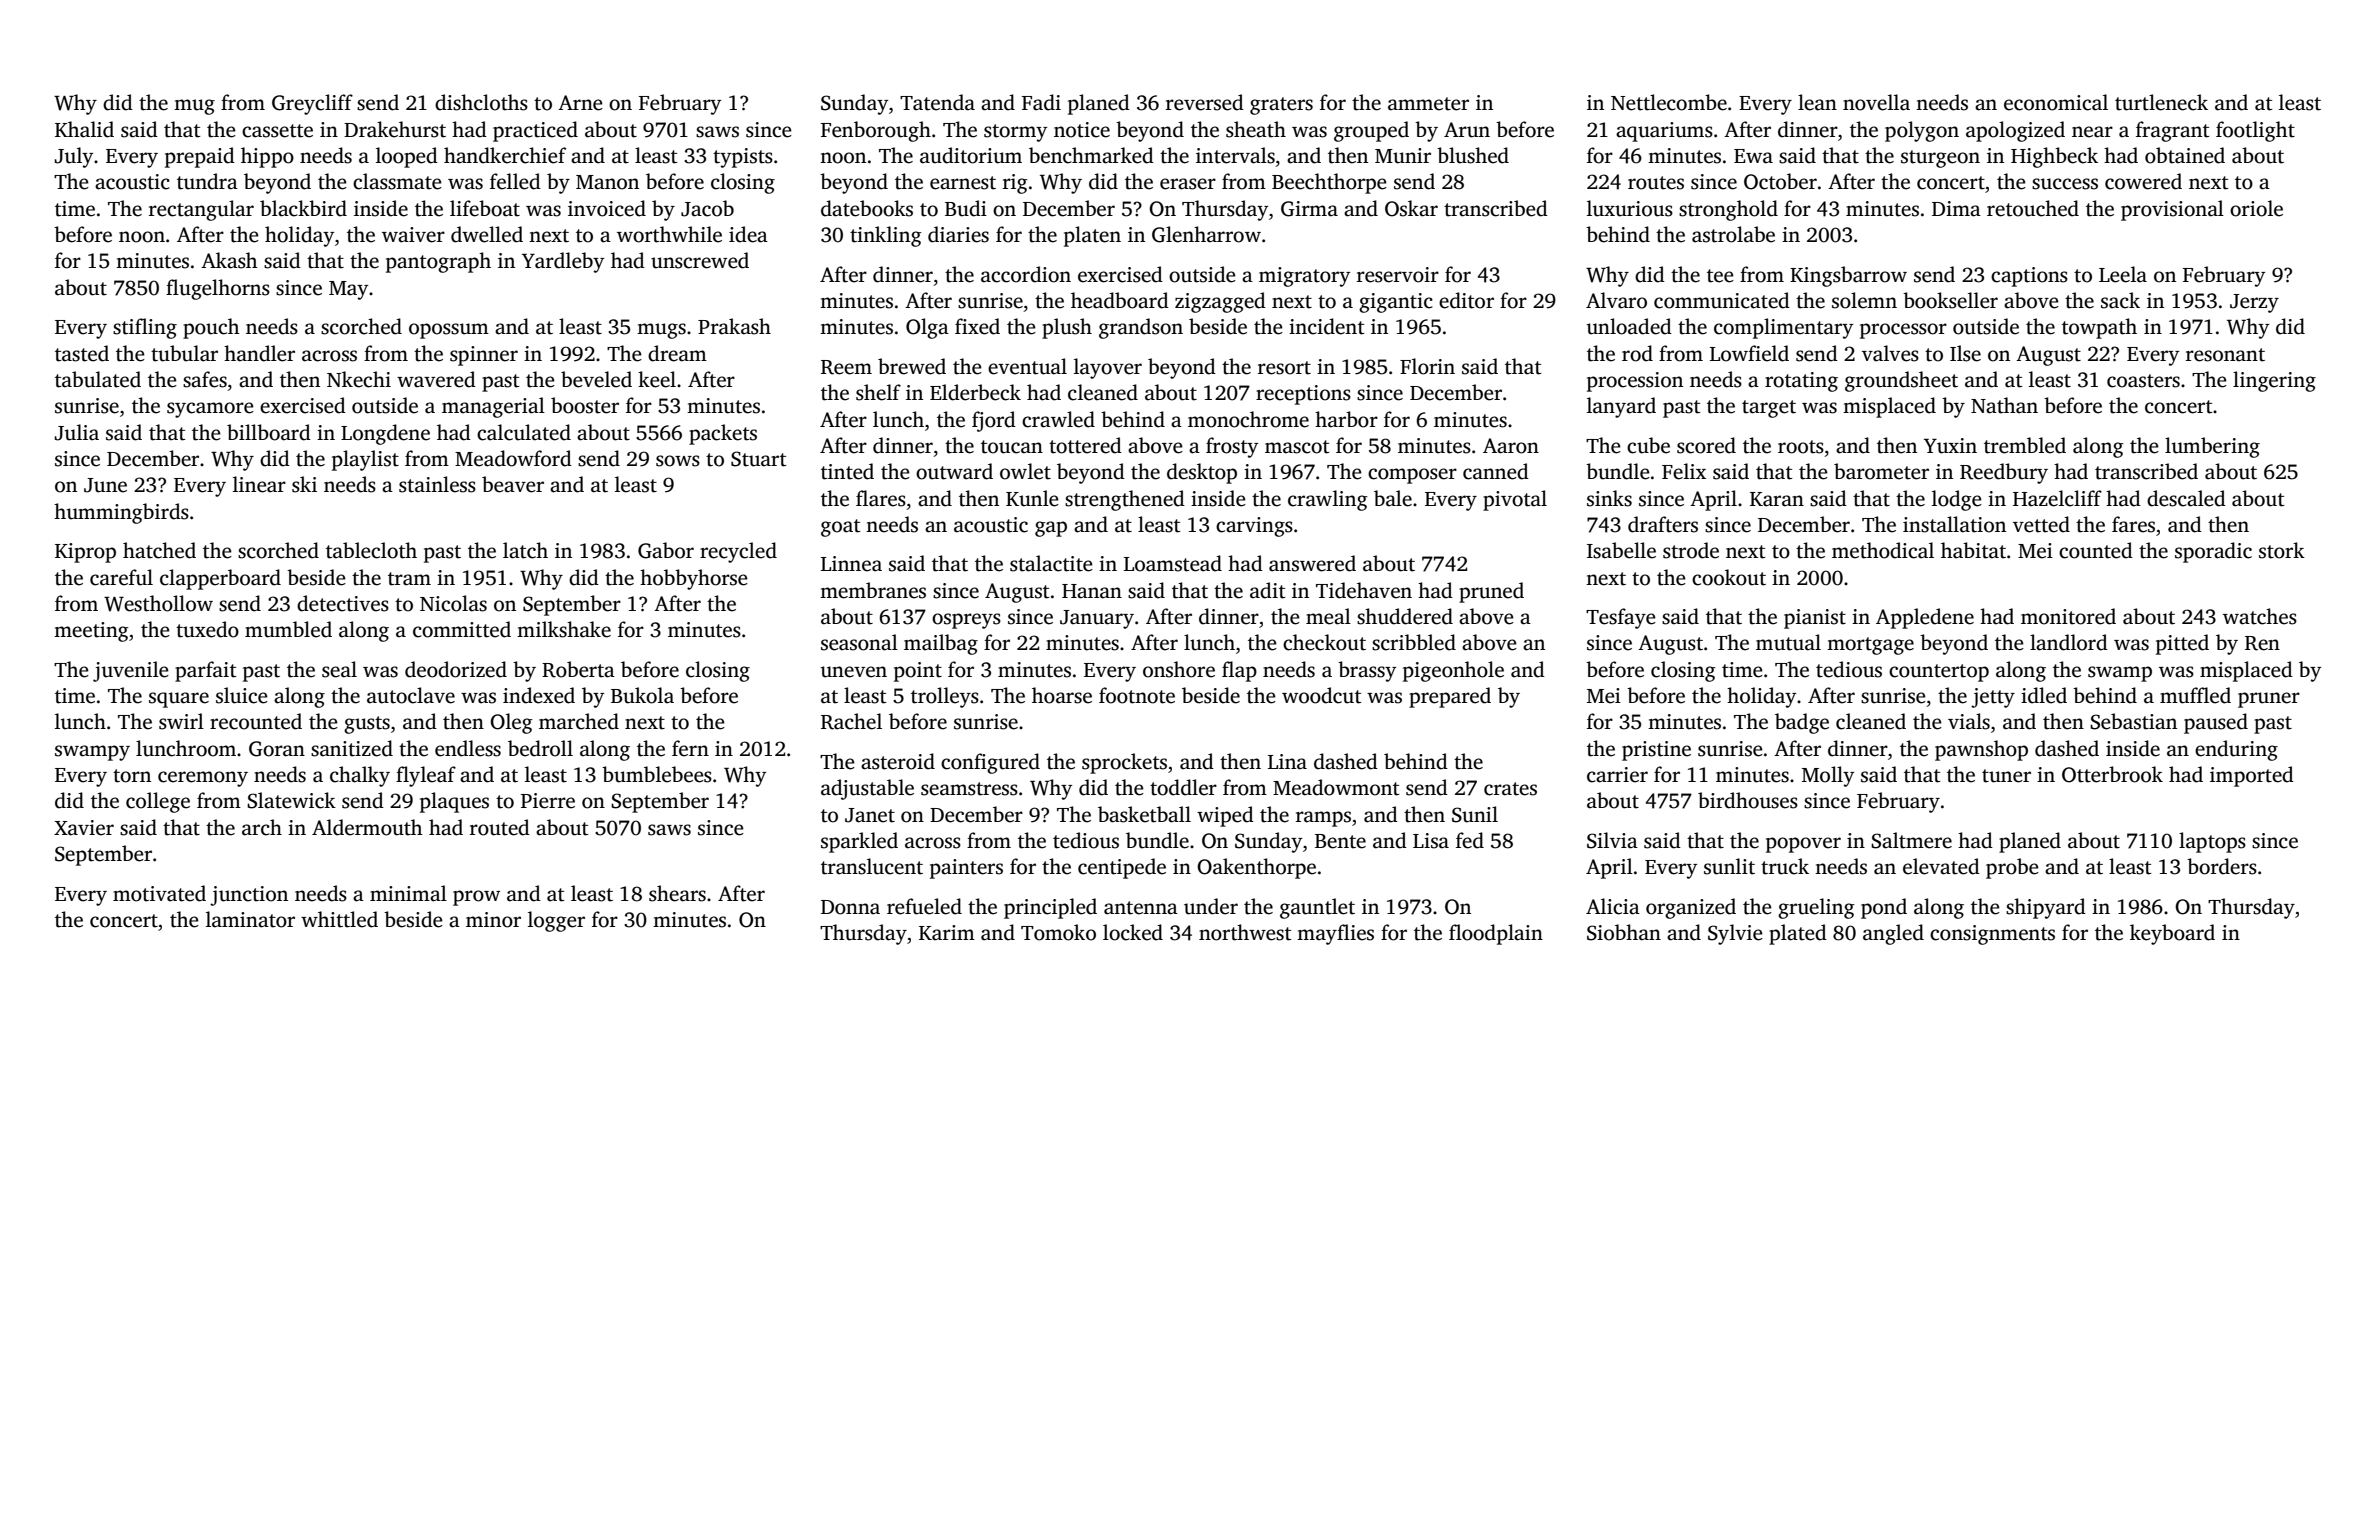 This document has width=2380, height=1540. I want to click on monochrome, so click(1248, 419).
